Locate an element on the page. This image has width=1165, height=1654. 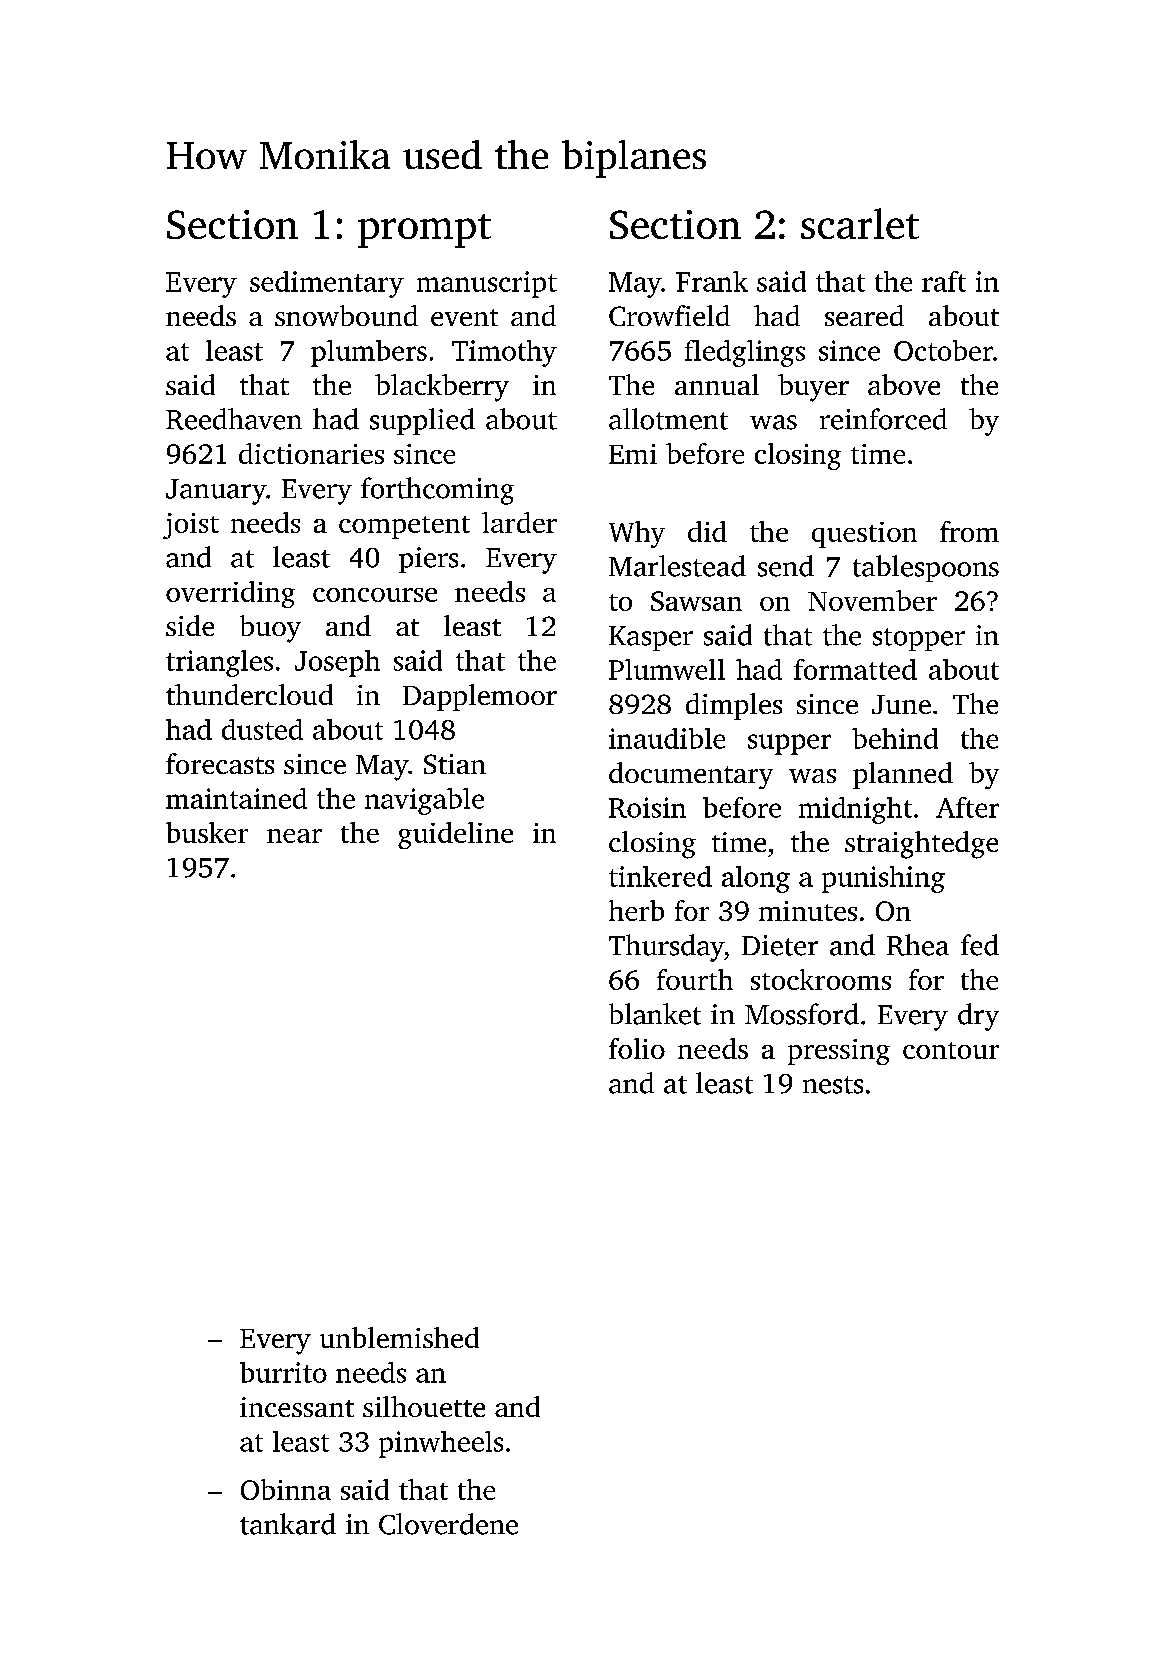
incessant is located at coordinates (297, 1407).
